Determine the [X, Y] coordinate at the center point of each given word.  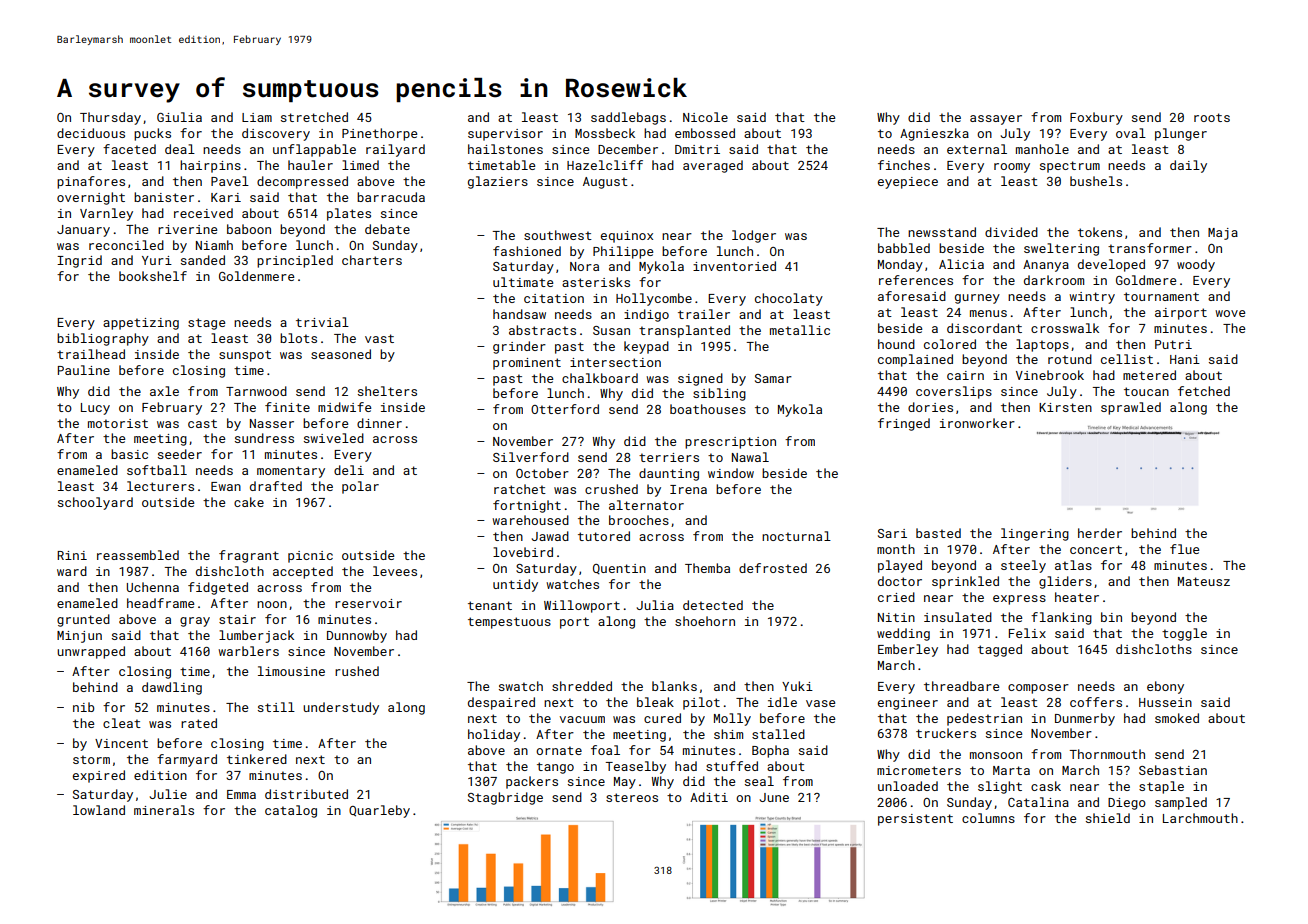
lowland [99, 810]
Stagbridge [505, 798]
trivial [322, 322]
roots [1212, 117]
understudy [341, 708]
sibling [719, 394]
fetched [1204, 391]
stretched [314, 117]
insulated [958, 617]
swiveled [334, 438]
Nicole [705, 117]
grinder [519, 347]
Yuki [797, 686]
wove [1230, 313]
